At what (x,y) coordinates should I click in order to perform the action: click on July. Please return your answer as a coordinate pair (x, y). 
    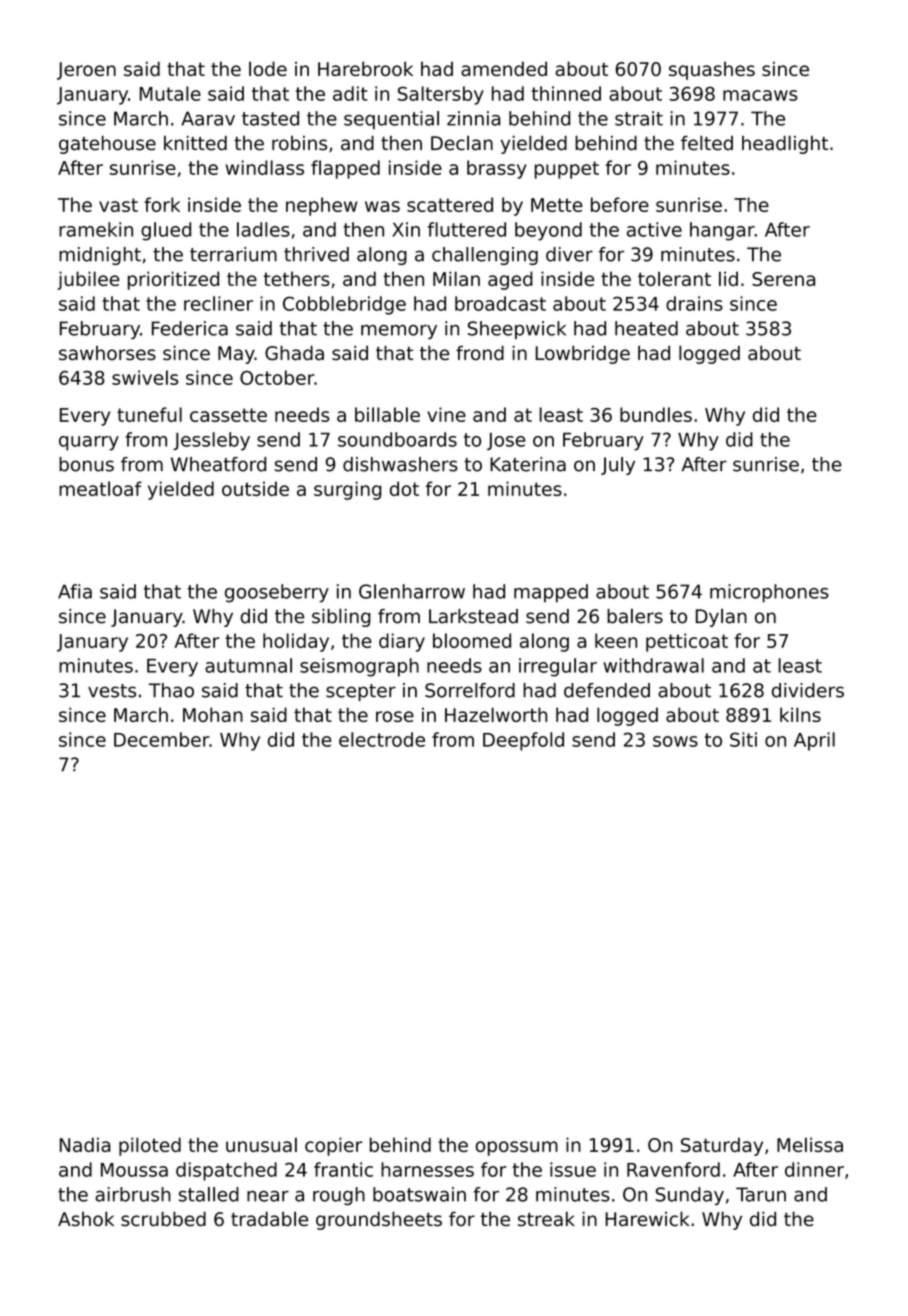
    Looking at the image, I should click on (618, 466).
